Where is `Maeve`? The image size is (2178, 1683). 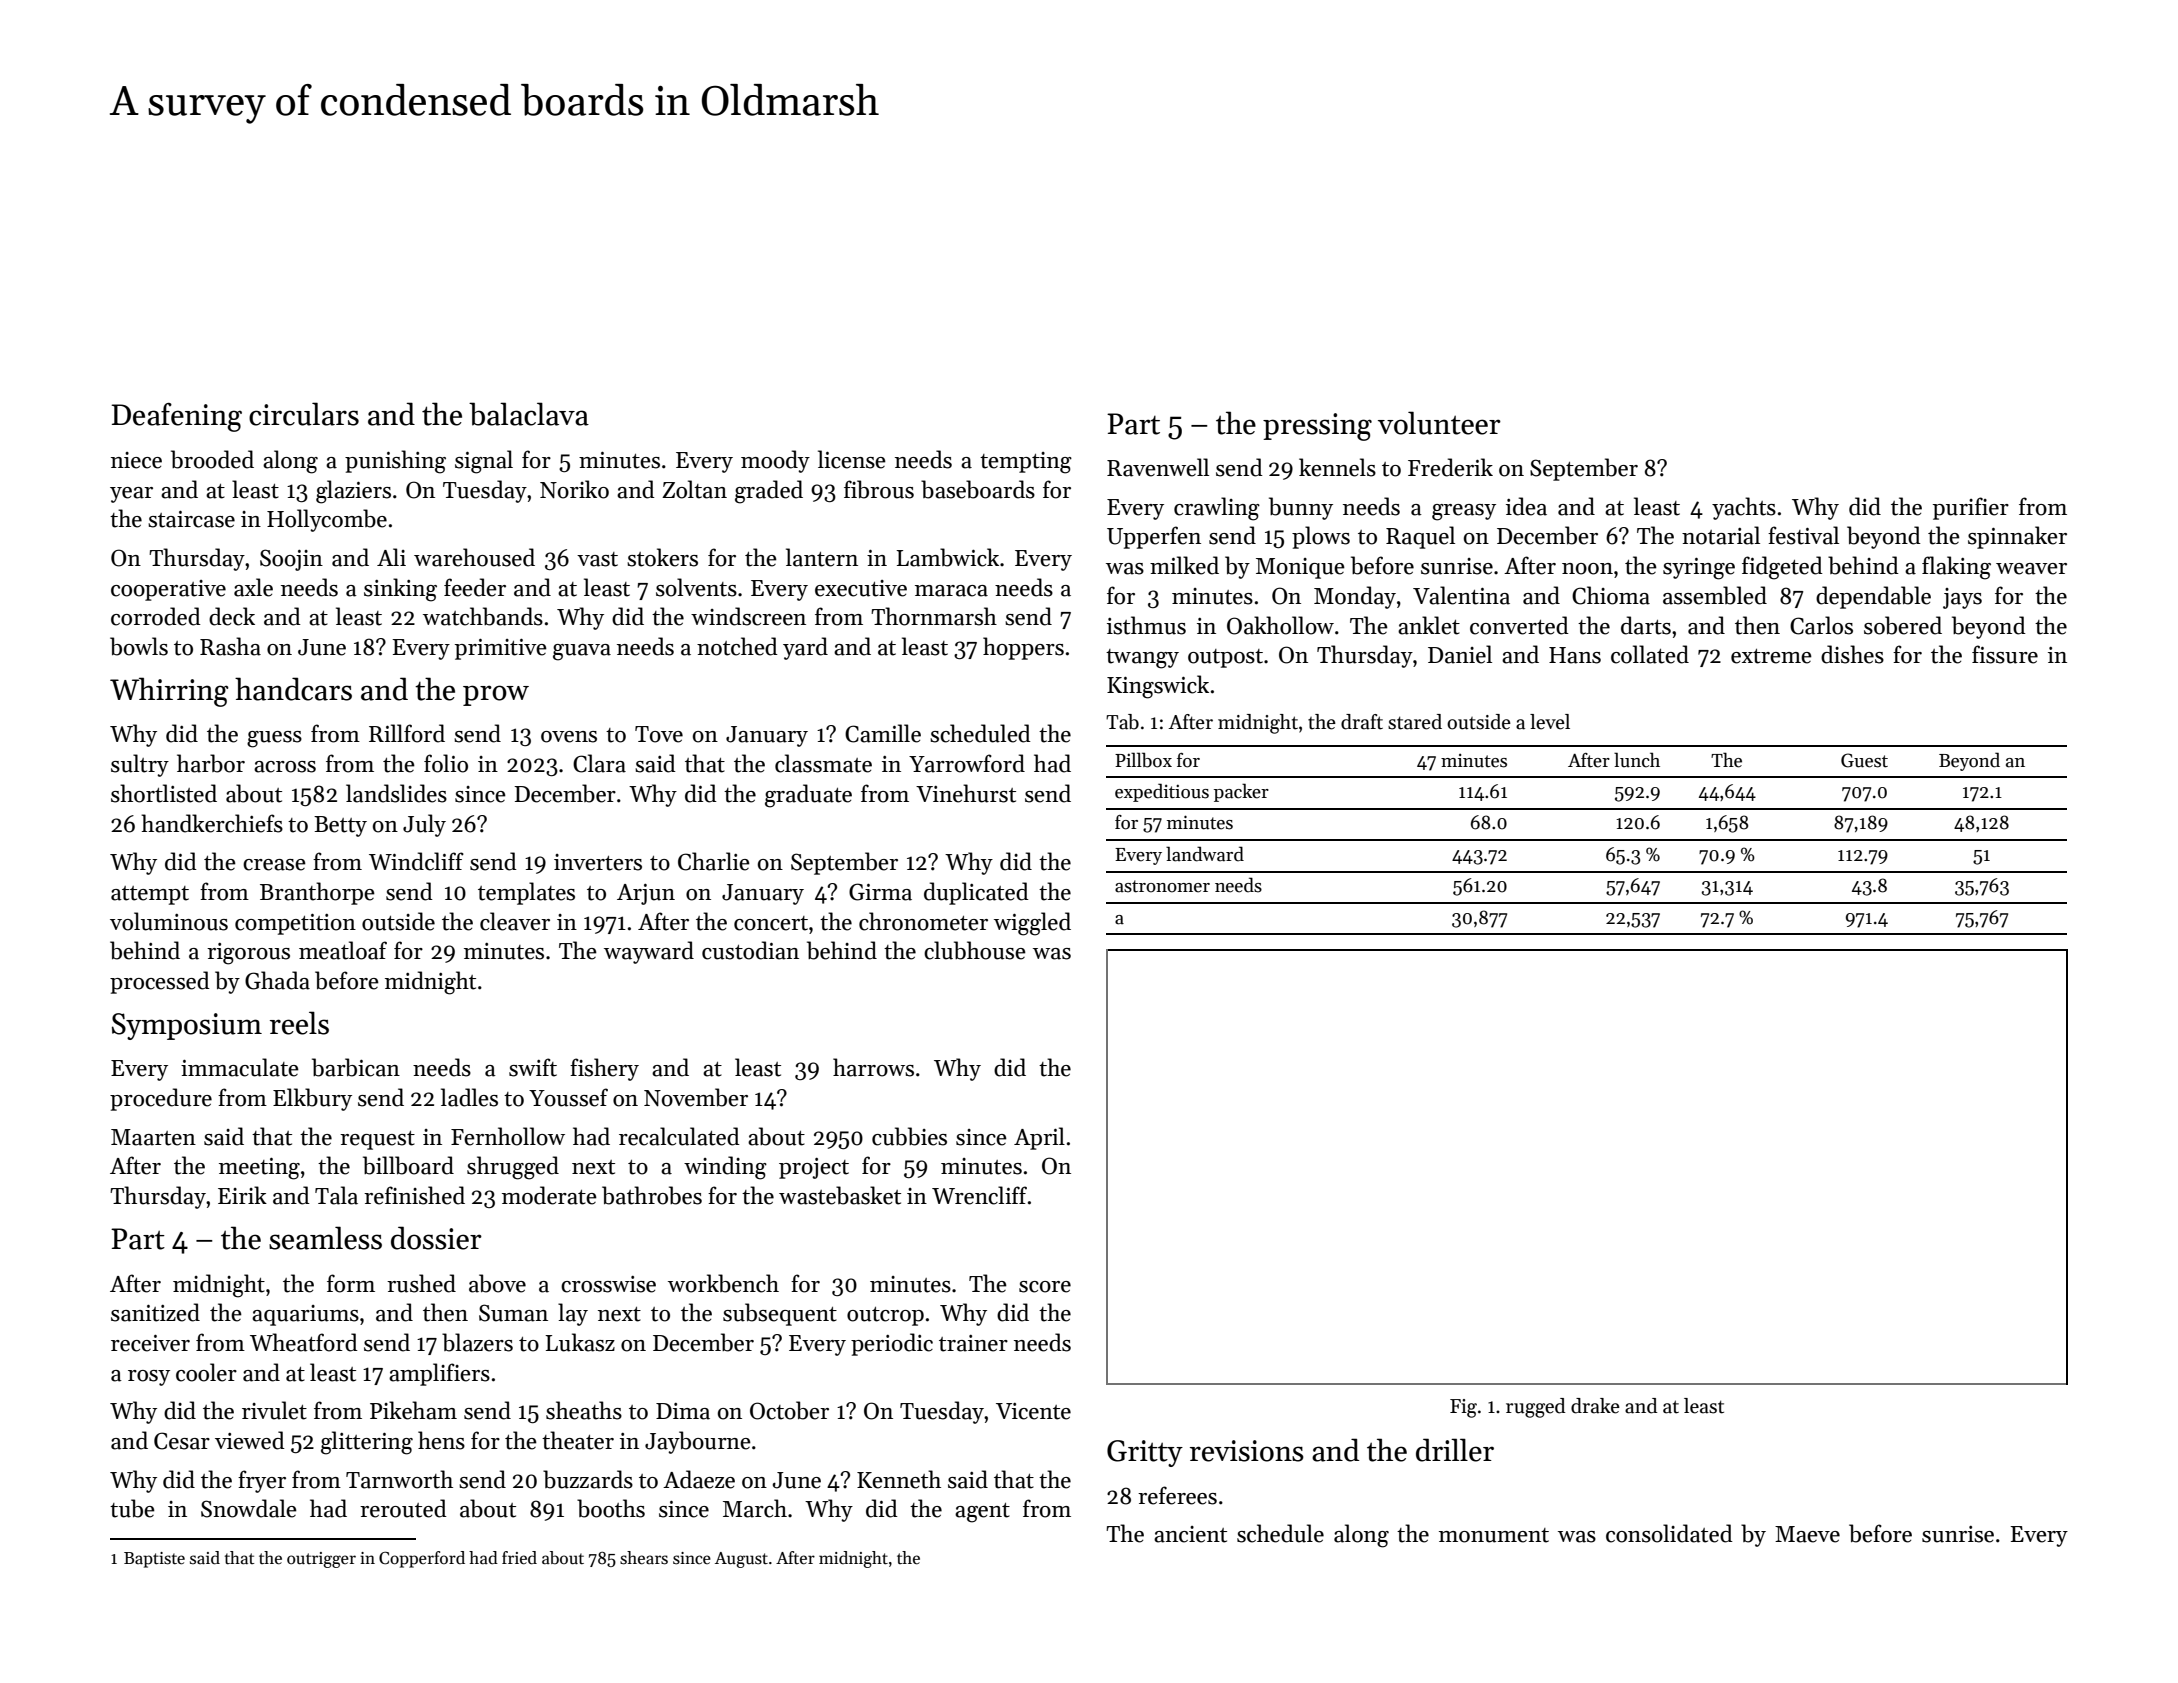
Maeve is located at coordinates (1807, 1534).
